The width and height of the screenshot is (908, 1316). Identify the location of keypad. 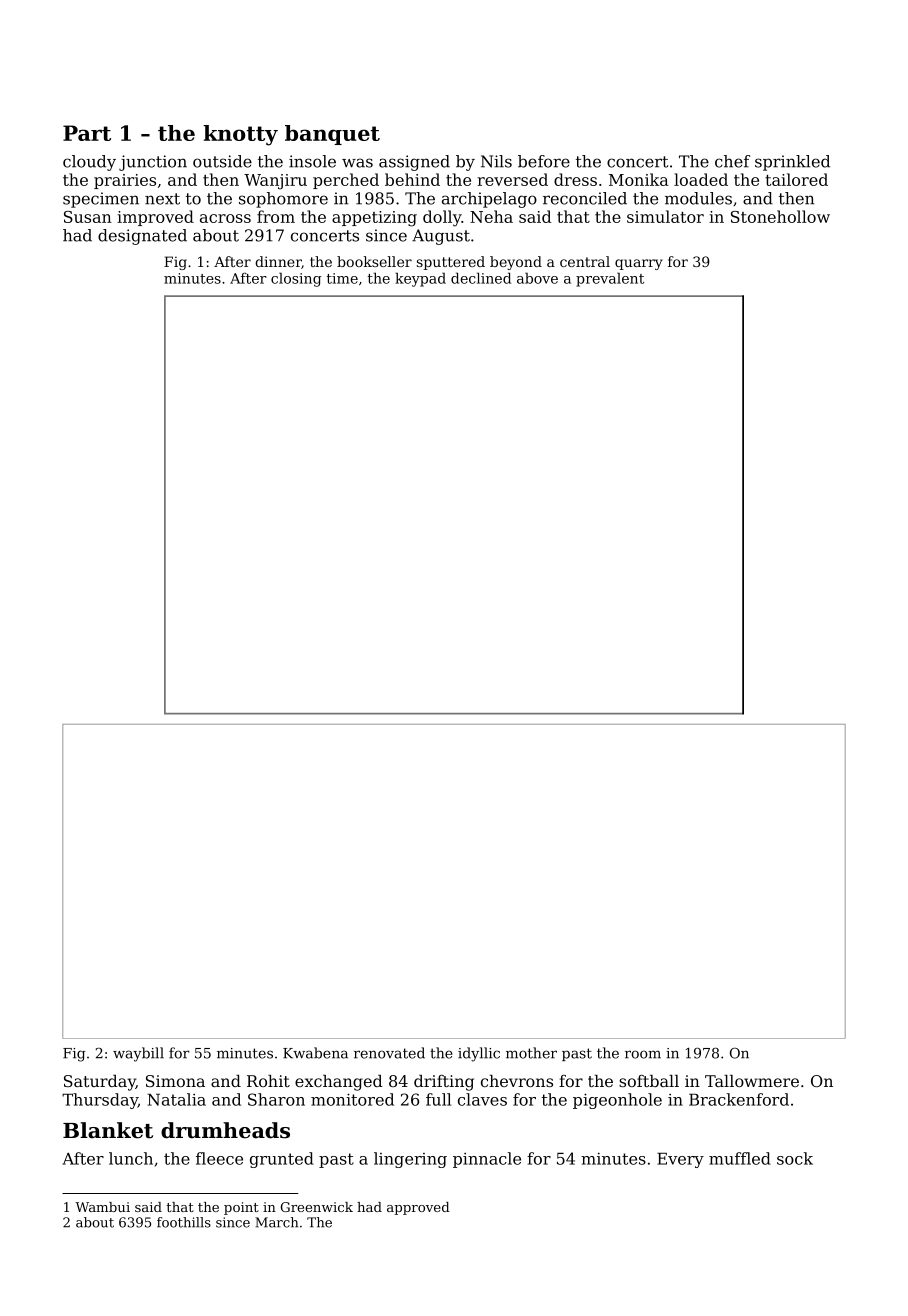
(420, 279).
